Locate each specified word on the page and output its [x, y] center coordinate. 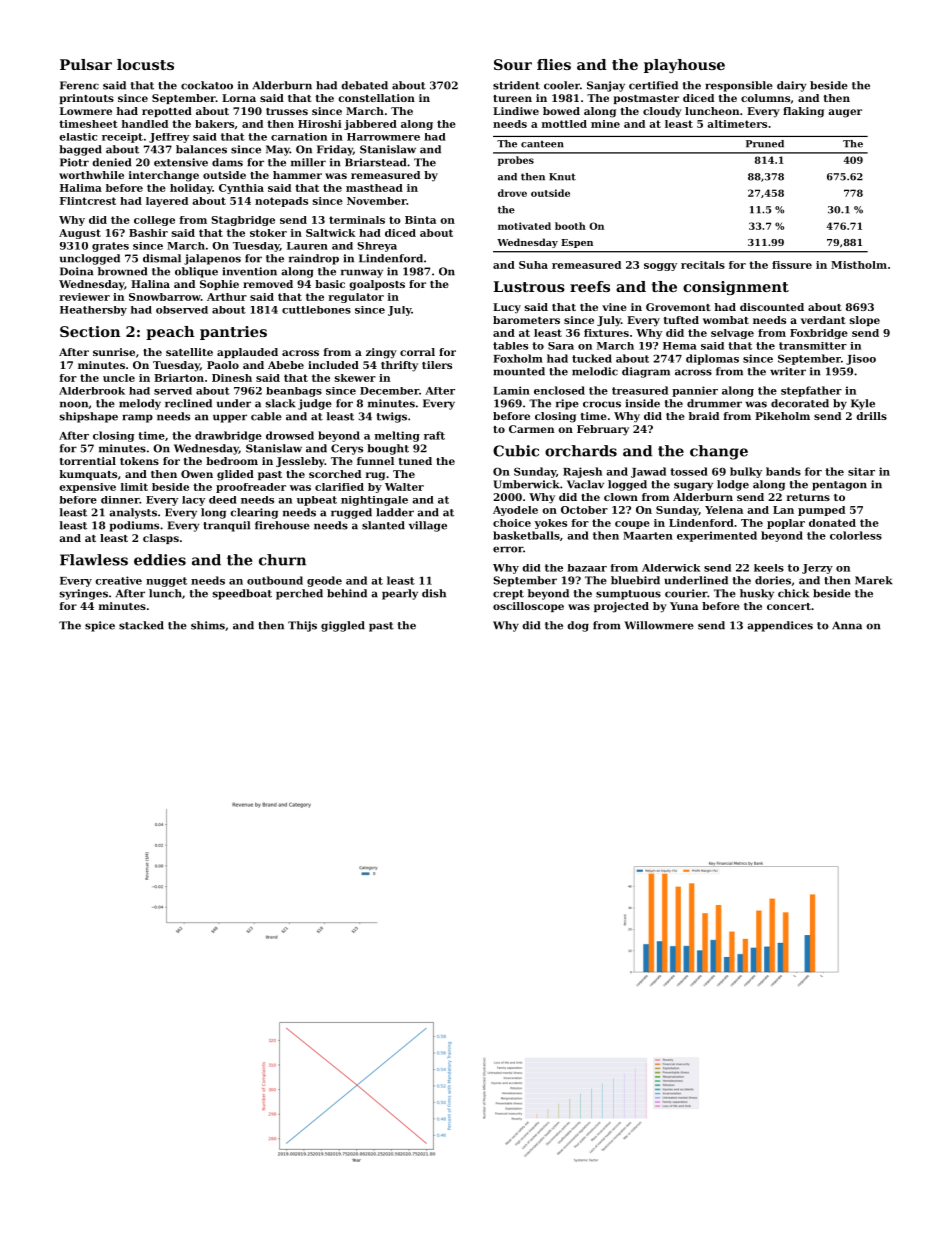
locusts [145, 64]
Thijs [302, 626]
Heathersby [93, 311]
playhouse [684, 66]
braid [704, 416]
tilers [437, 365]
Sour [513, 64]
